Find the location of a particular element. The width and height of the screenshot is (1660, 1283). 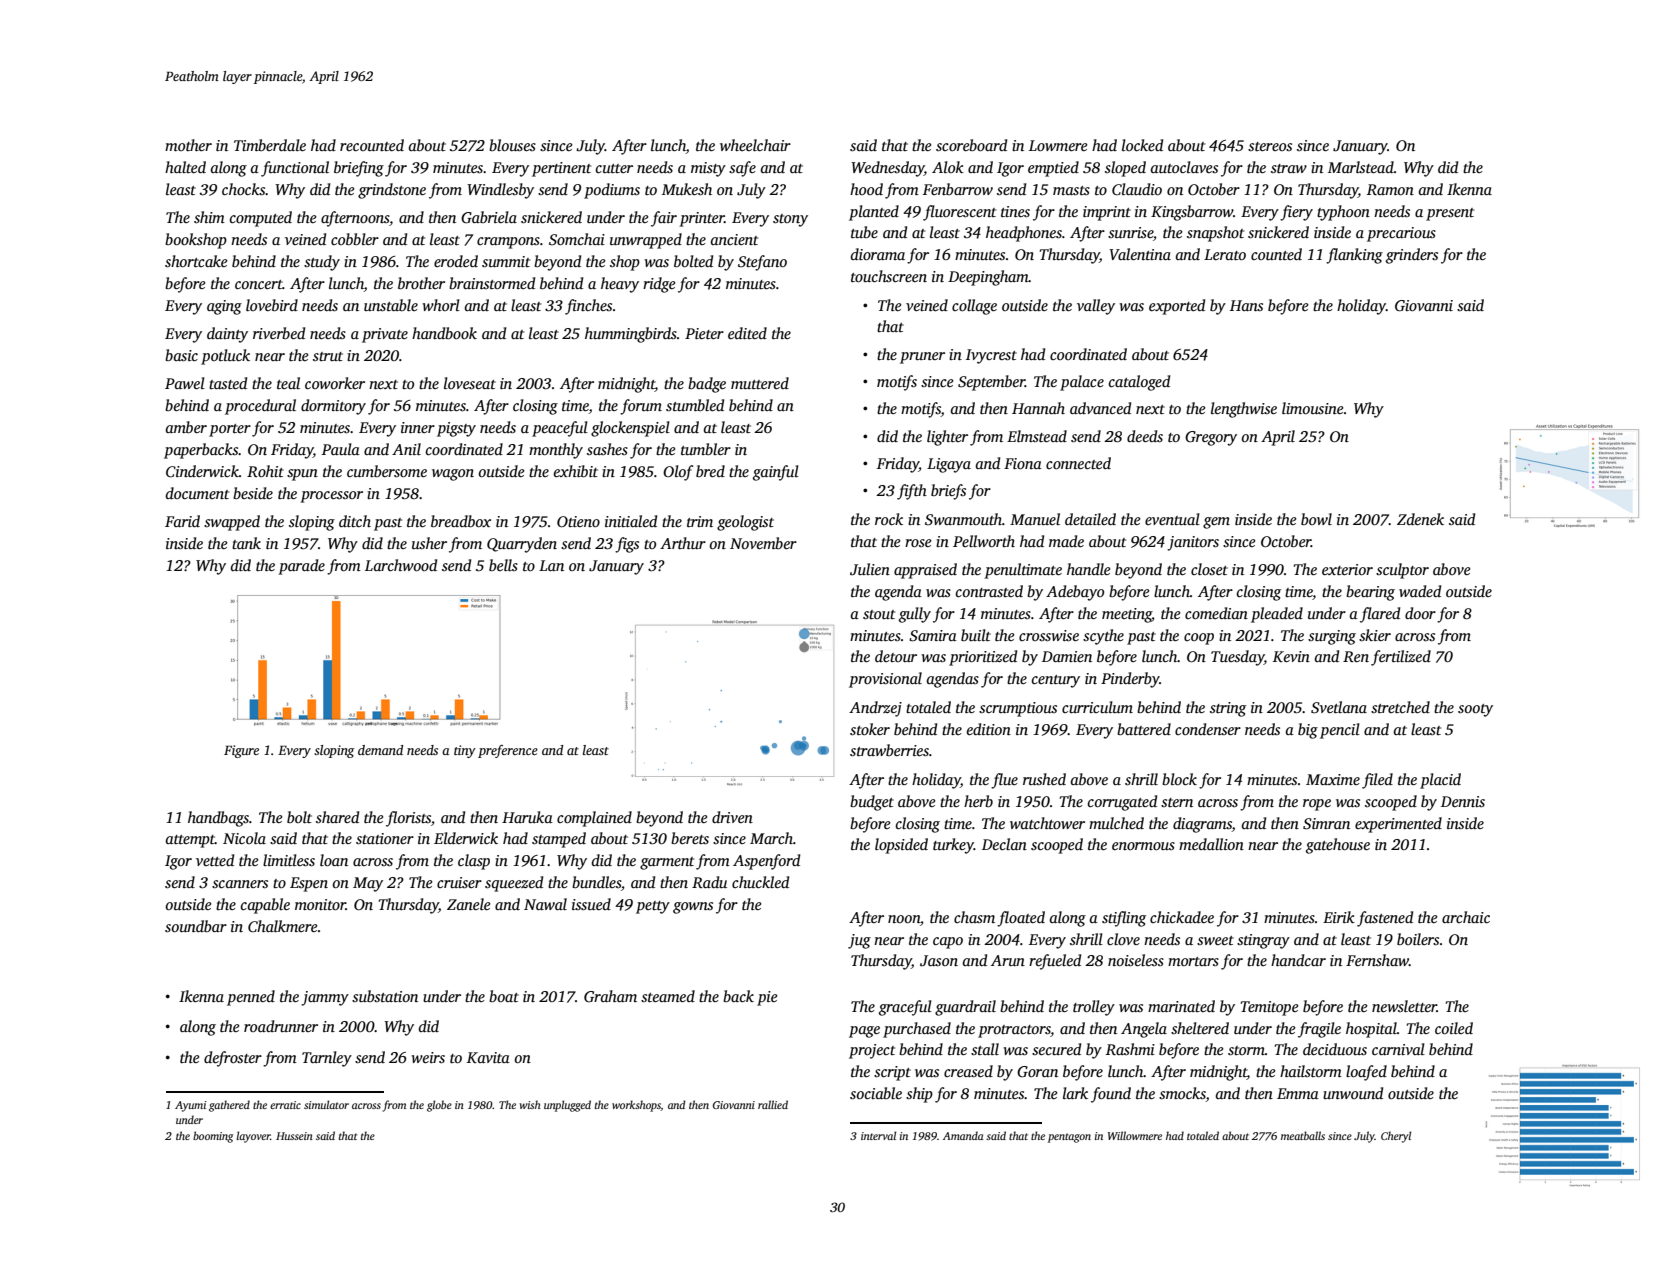

valley is located at coordinates (1096, 307).
